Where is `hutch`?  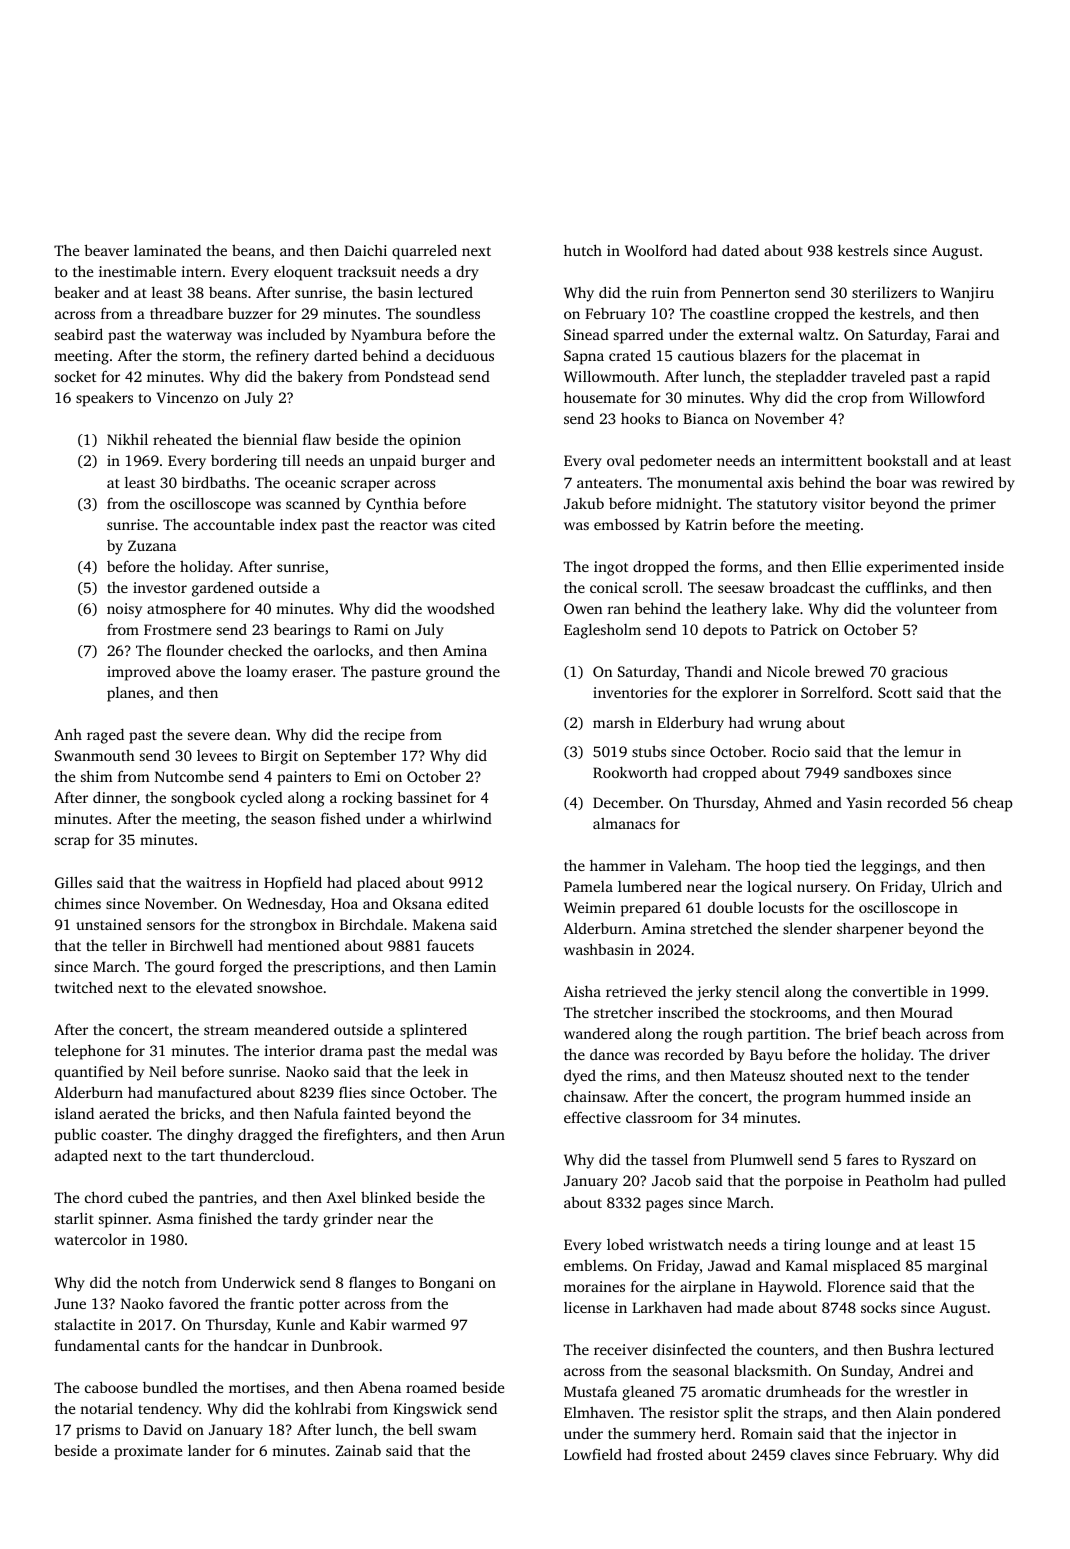 hutch is located at coordinates (583, 250).
